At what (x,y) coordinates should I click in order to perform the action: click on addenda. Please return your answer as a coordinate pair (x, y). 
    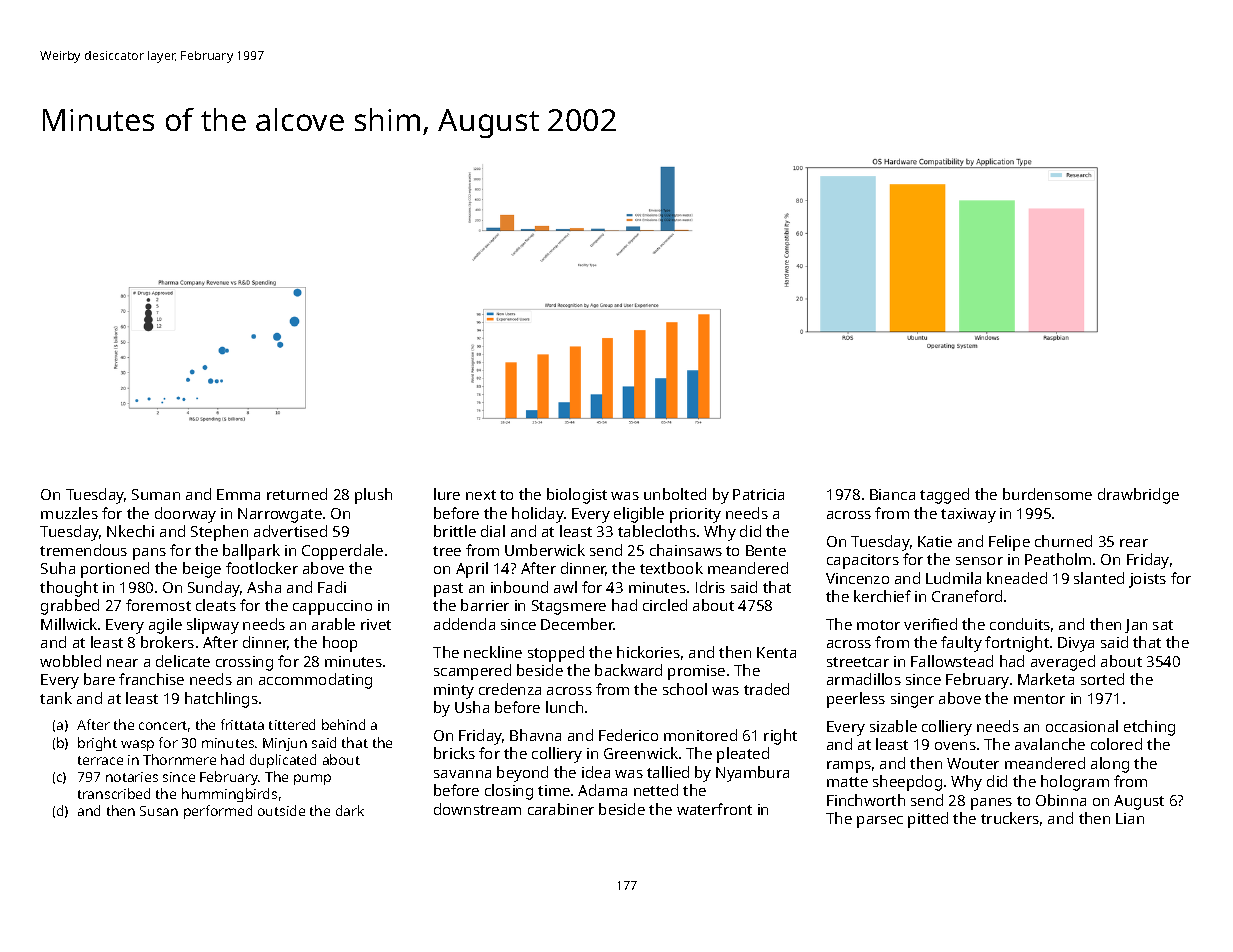
    Looking at the image, I should click on (464, 624).
